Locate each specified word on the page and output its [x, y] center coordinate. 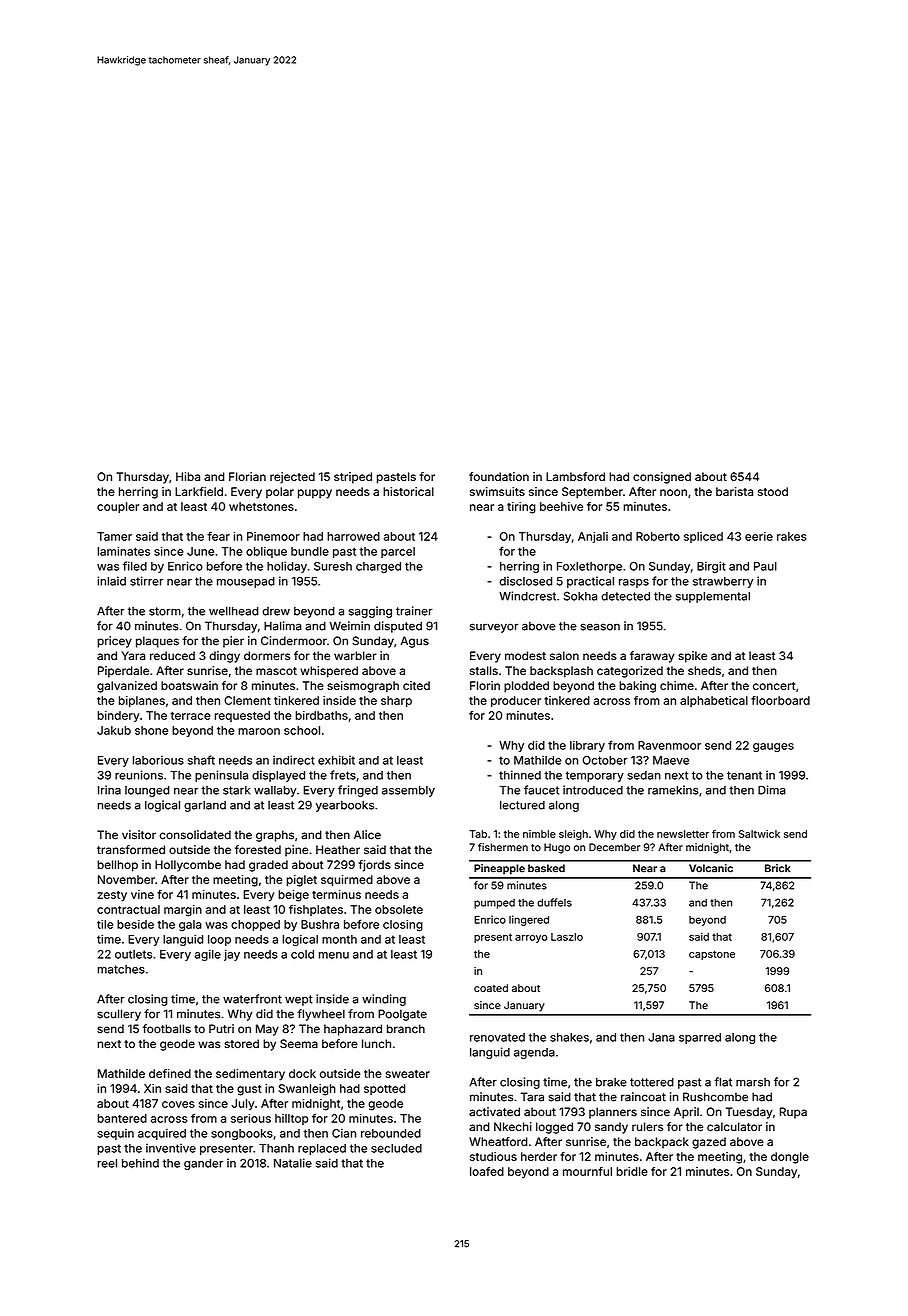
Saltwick [759, 834]
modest [525, 656]
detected [625, 596]
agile [208, 955]
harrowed [353, 536]
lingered [529, 920]
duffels [554, 902]
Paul [765, 566]
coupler [118, 507]
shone [151, 730]
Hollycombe [188, 866]
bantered [122, 1118]
